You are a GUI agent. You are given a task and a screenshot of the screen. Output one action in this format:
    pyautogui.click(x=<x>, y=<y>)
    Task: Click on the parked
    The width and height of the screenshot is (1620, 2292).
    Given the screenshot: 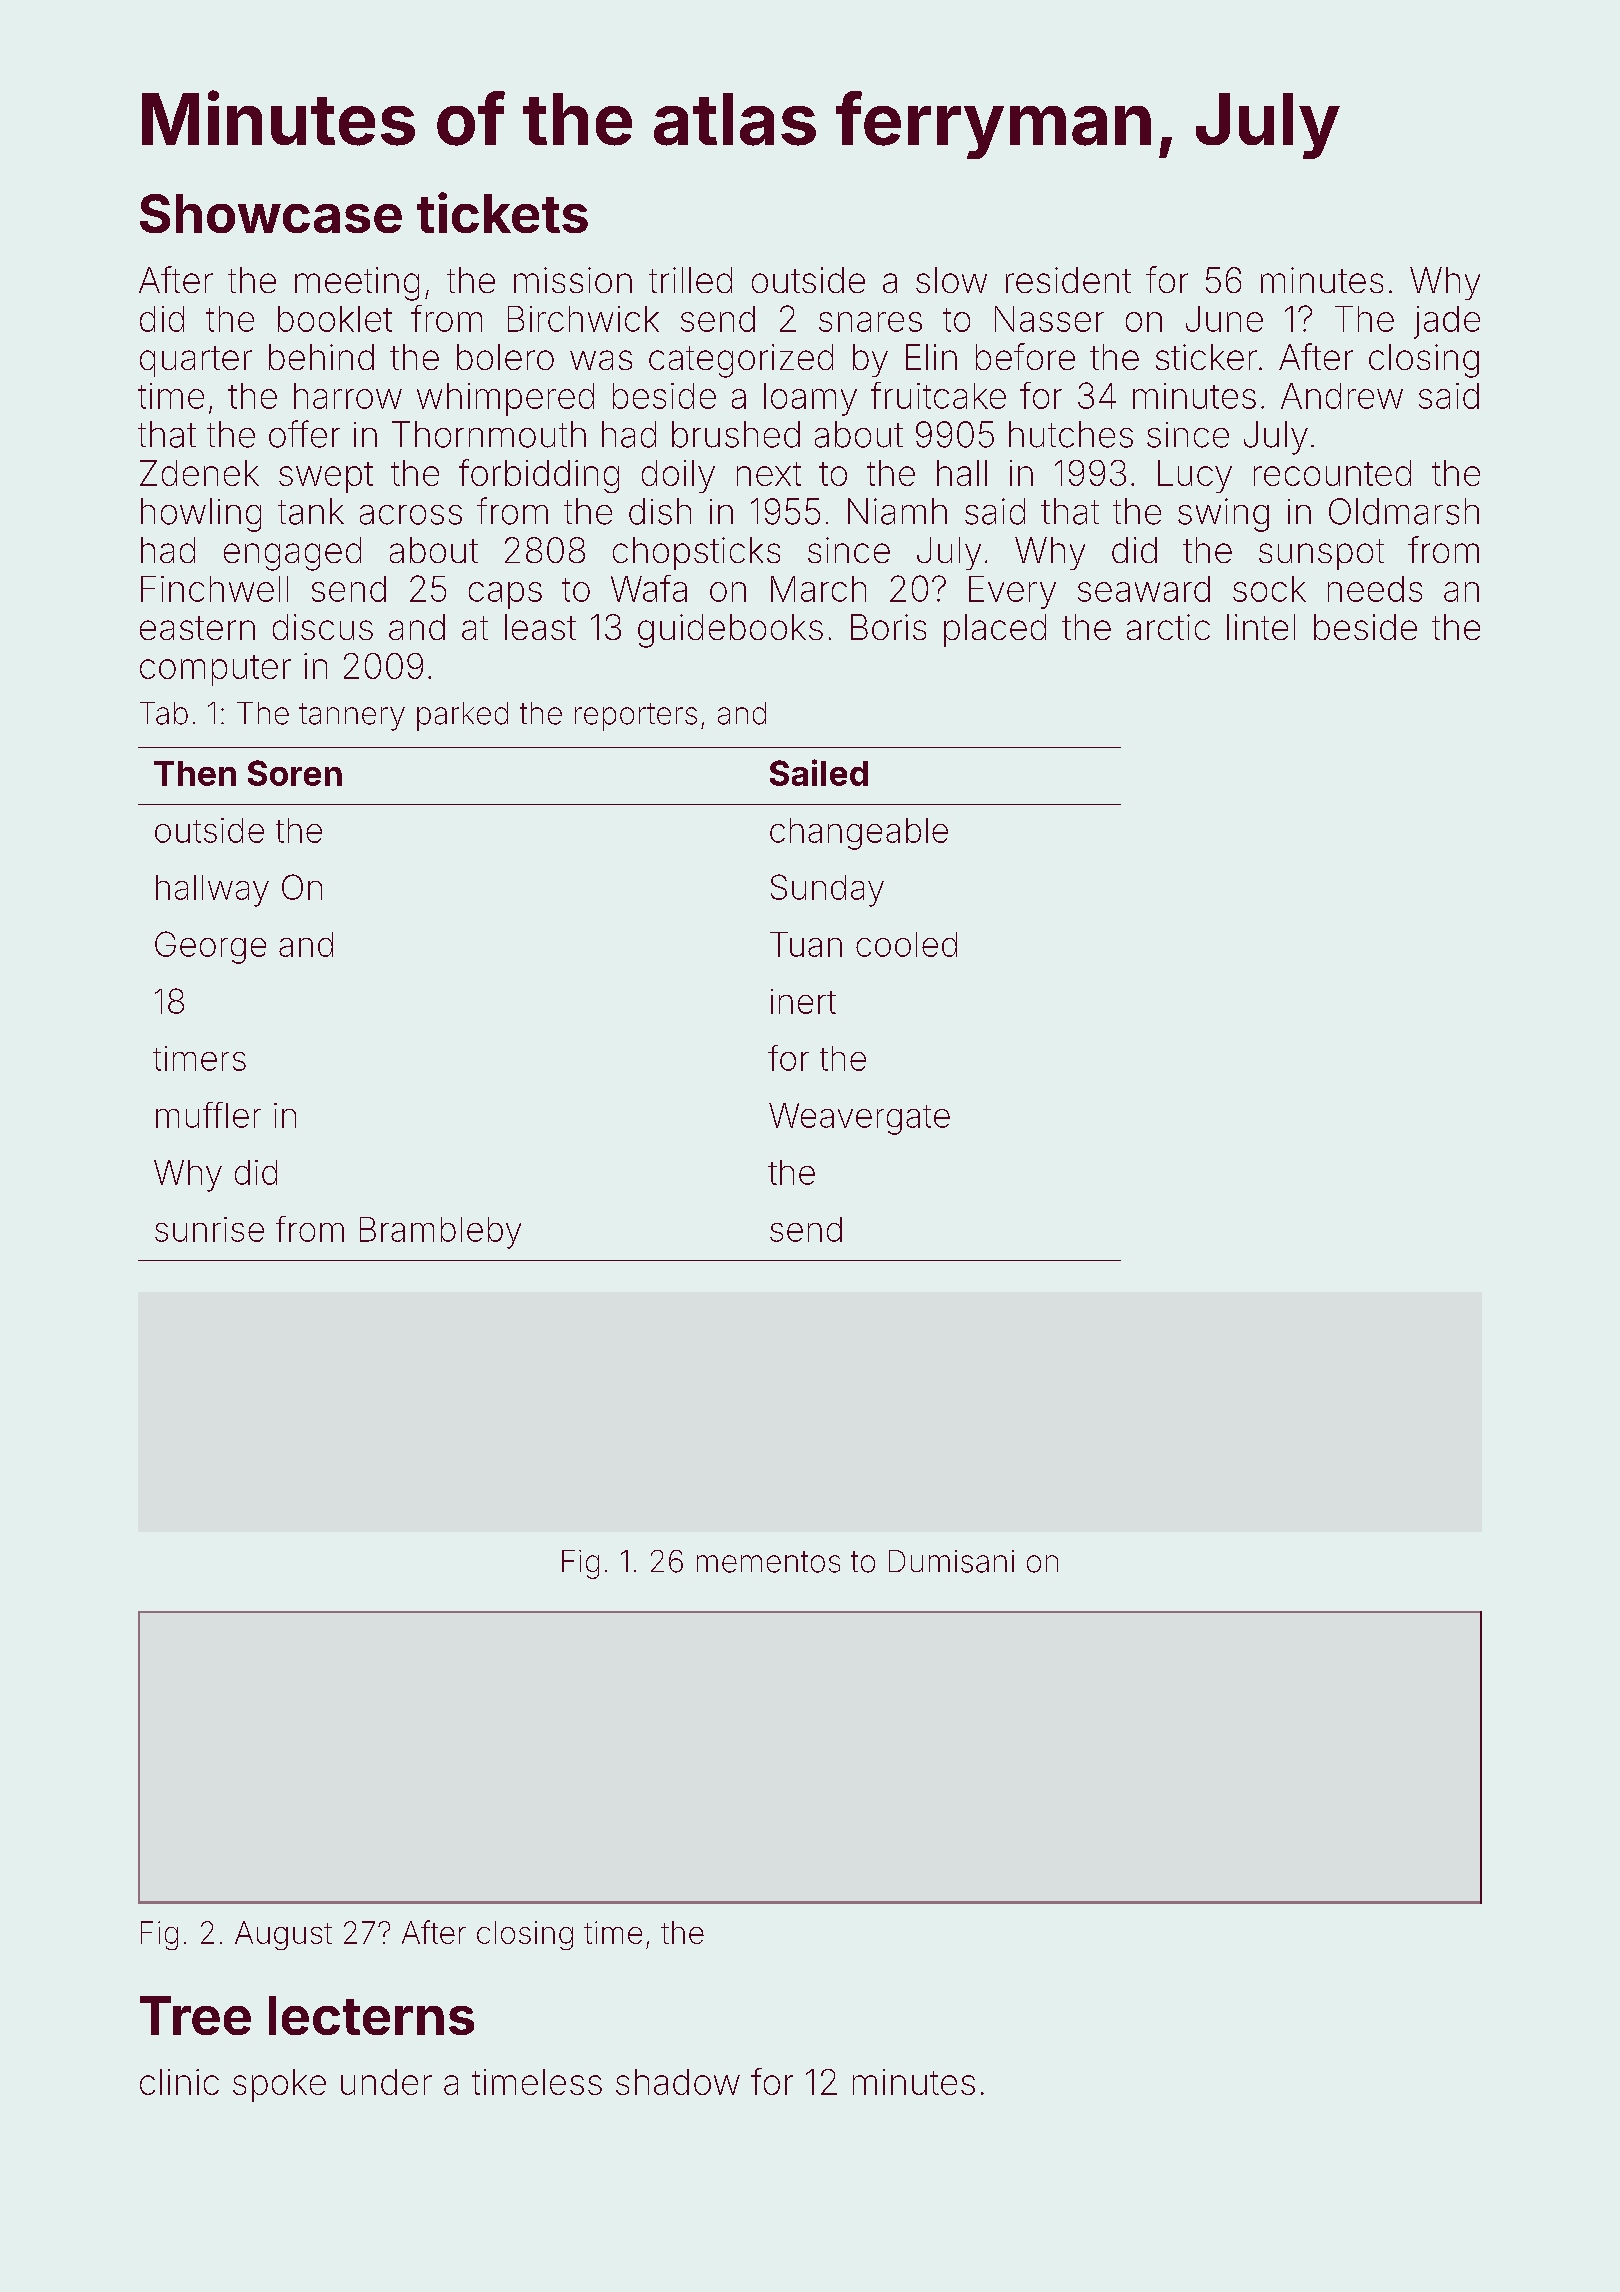 What is the action you would take?
    pyautogui.click(x=462, y=716)
